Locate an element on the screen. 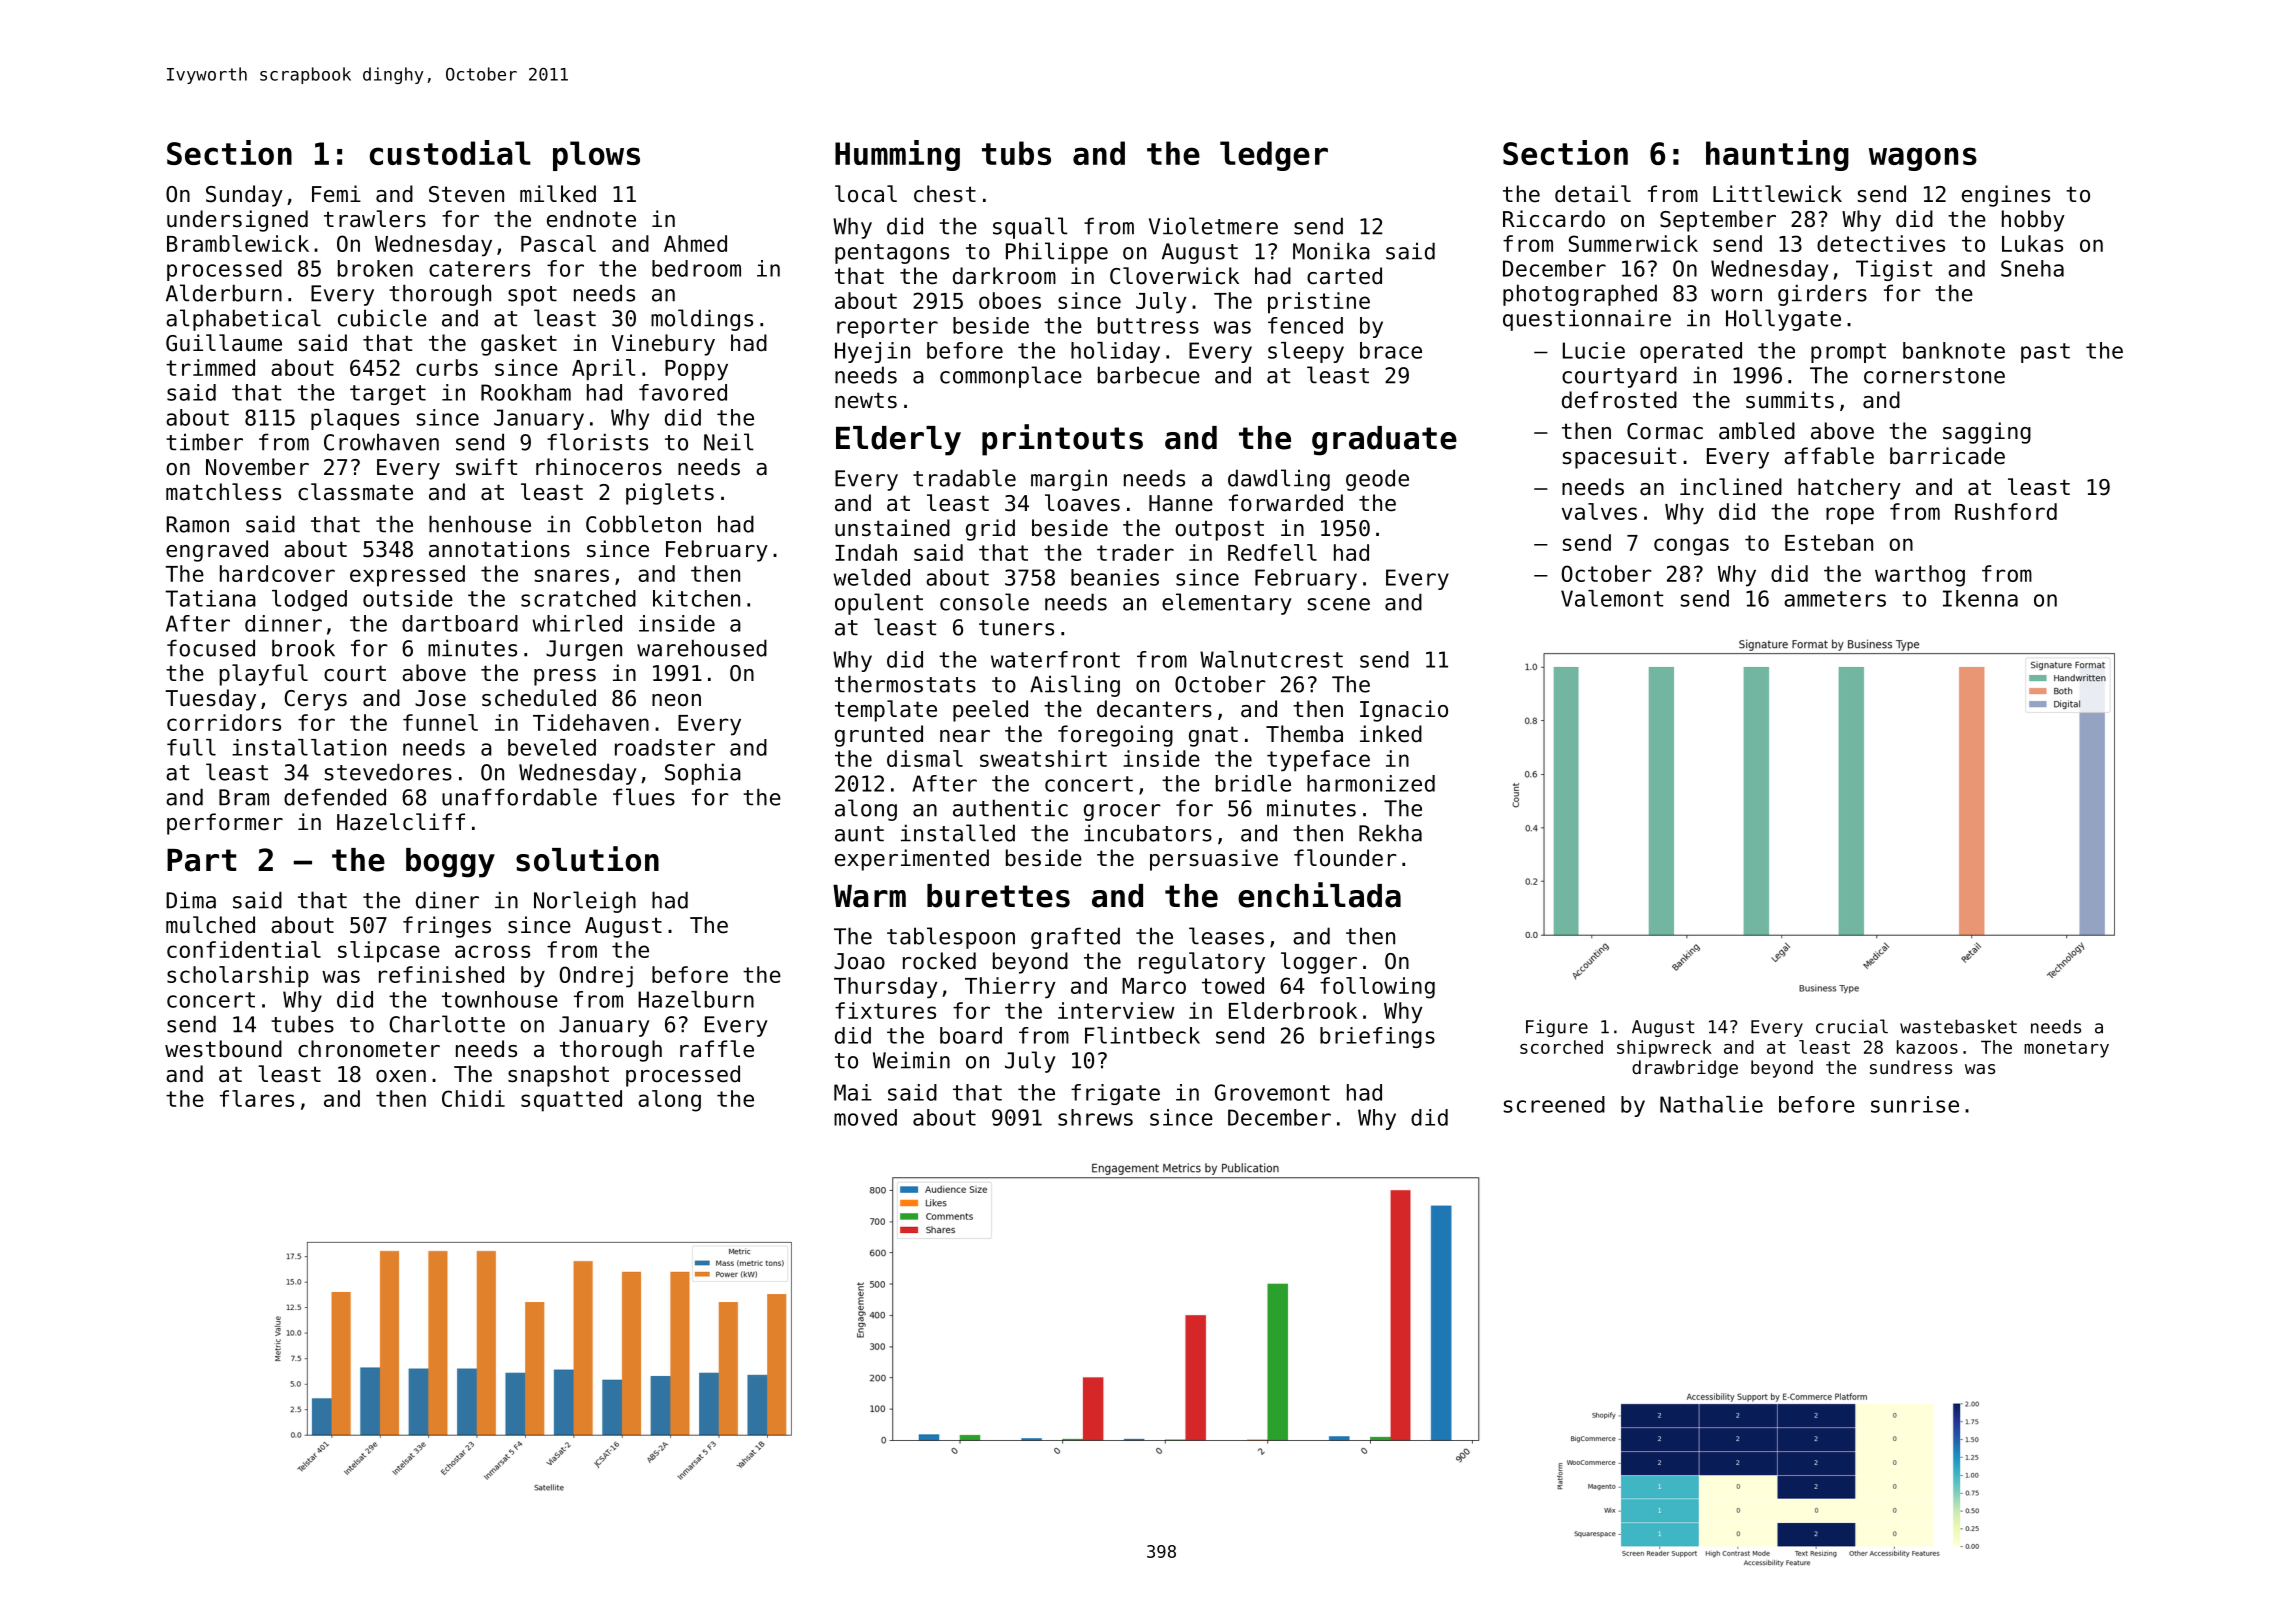 This screenshot has width=2292, height=1620. squatted is located at coordinates (571, 1101).
